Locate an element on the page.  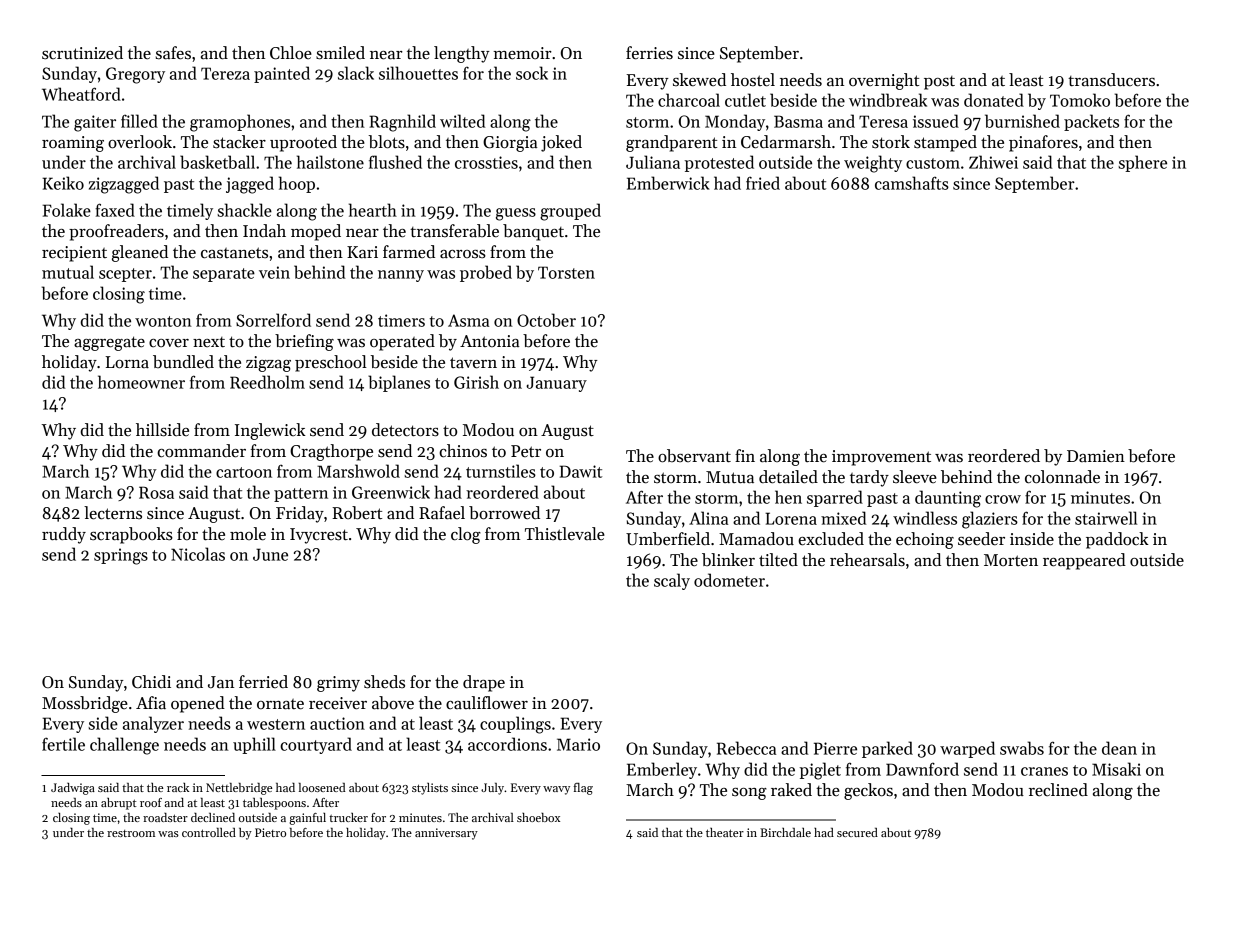
reappeared is located at coordinates (1084, 561).
